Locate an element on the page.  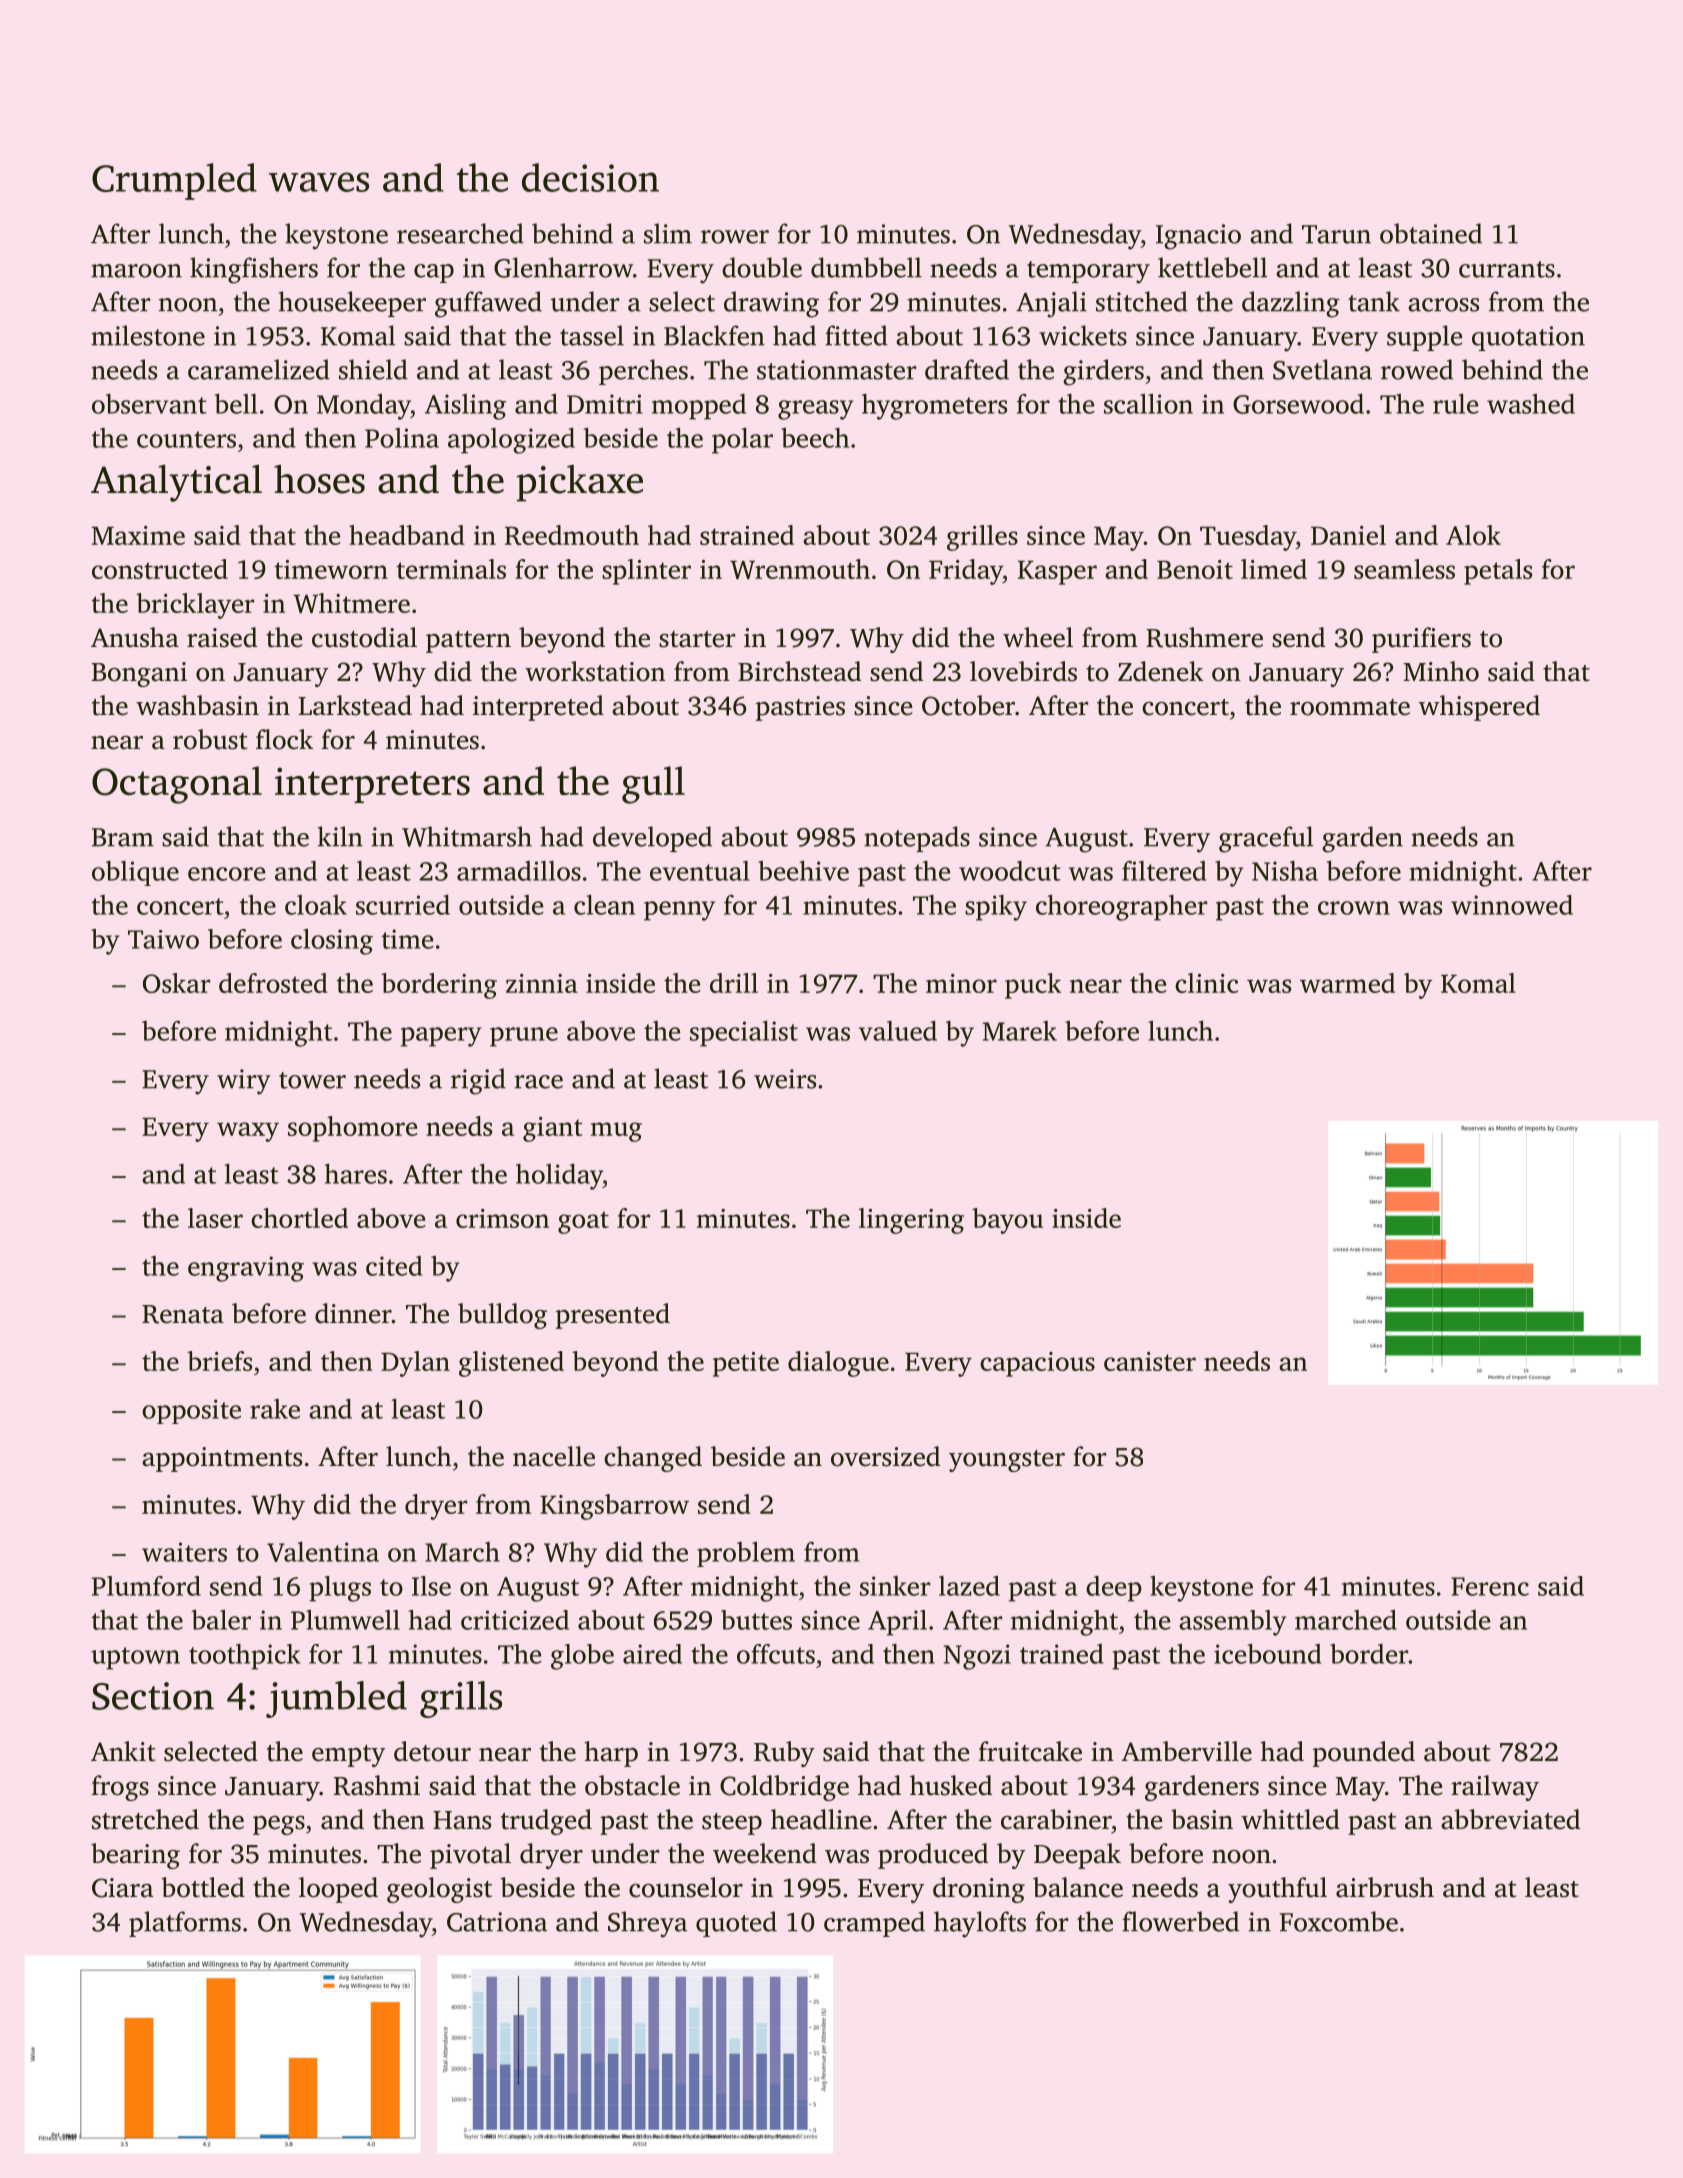
problem is located at coordinates (746, 1554).
